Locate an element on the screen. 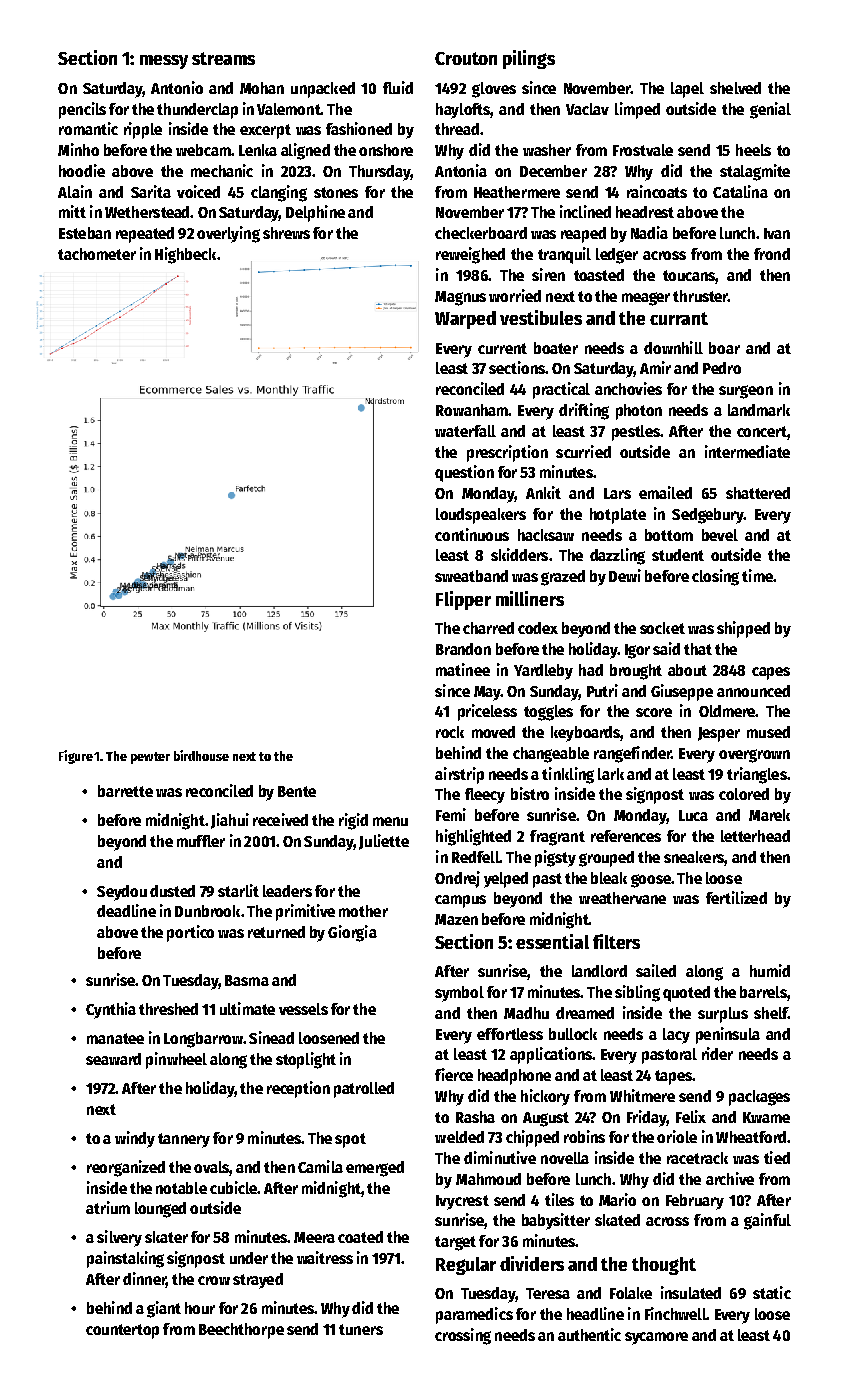 Image resolution: width=849 pixels, height=1400 pixels. photon is located at coordinates (639, 412).
